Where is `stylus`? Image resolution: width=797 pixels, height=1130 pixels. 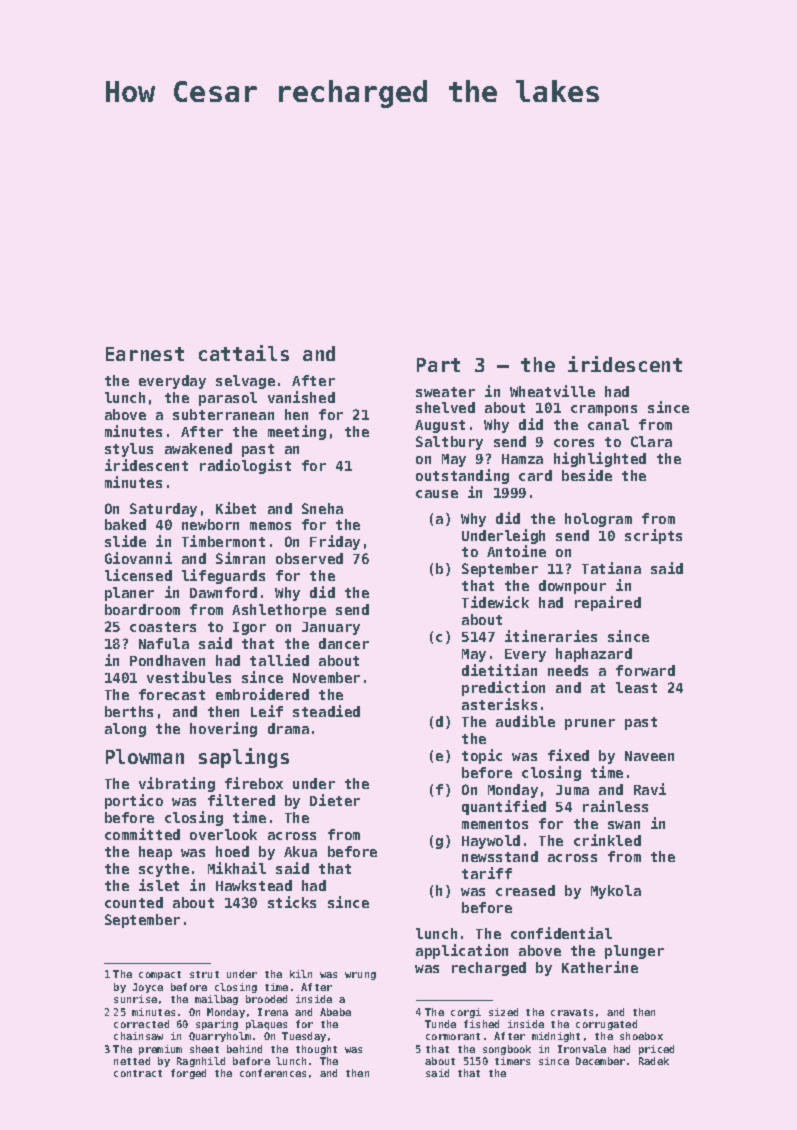
stylus is located at coordinates (129, 450).
